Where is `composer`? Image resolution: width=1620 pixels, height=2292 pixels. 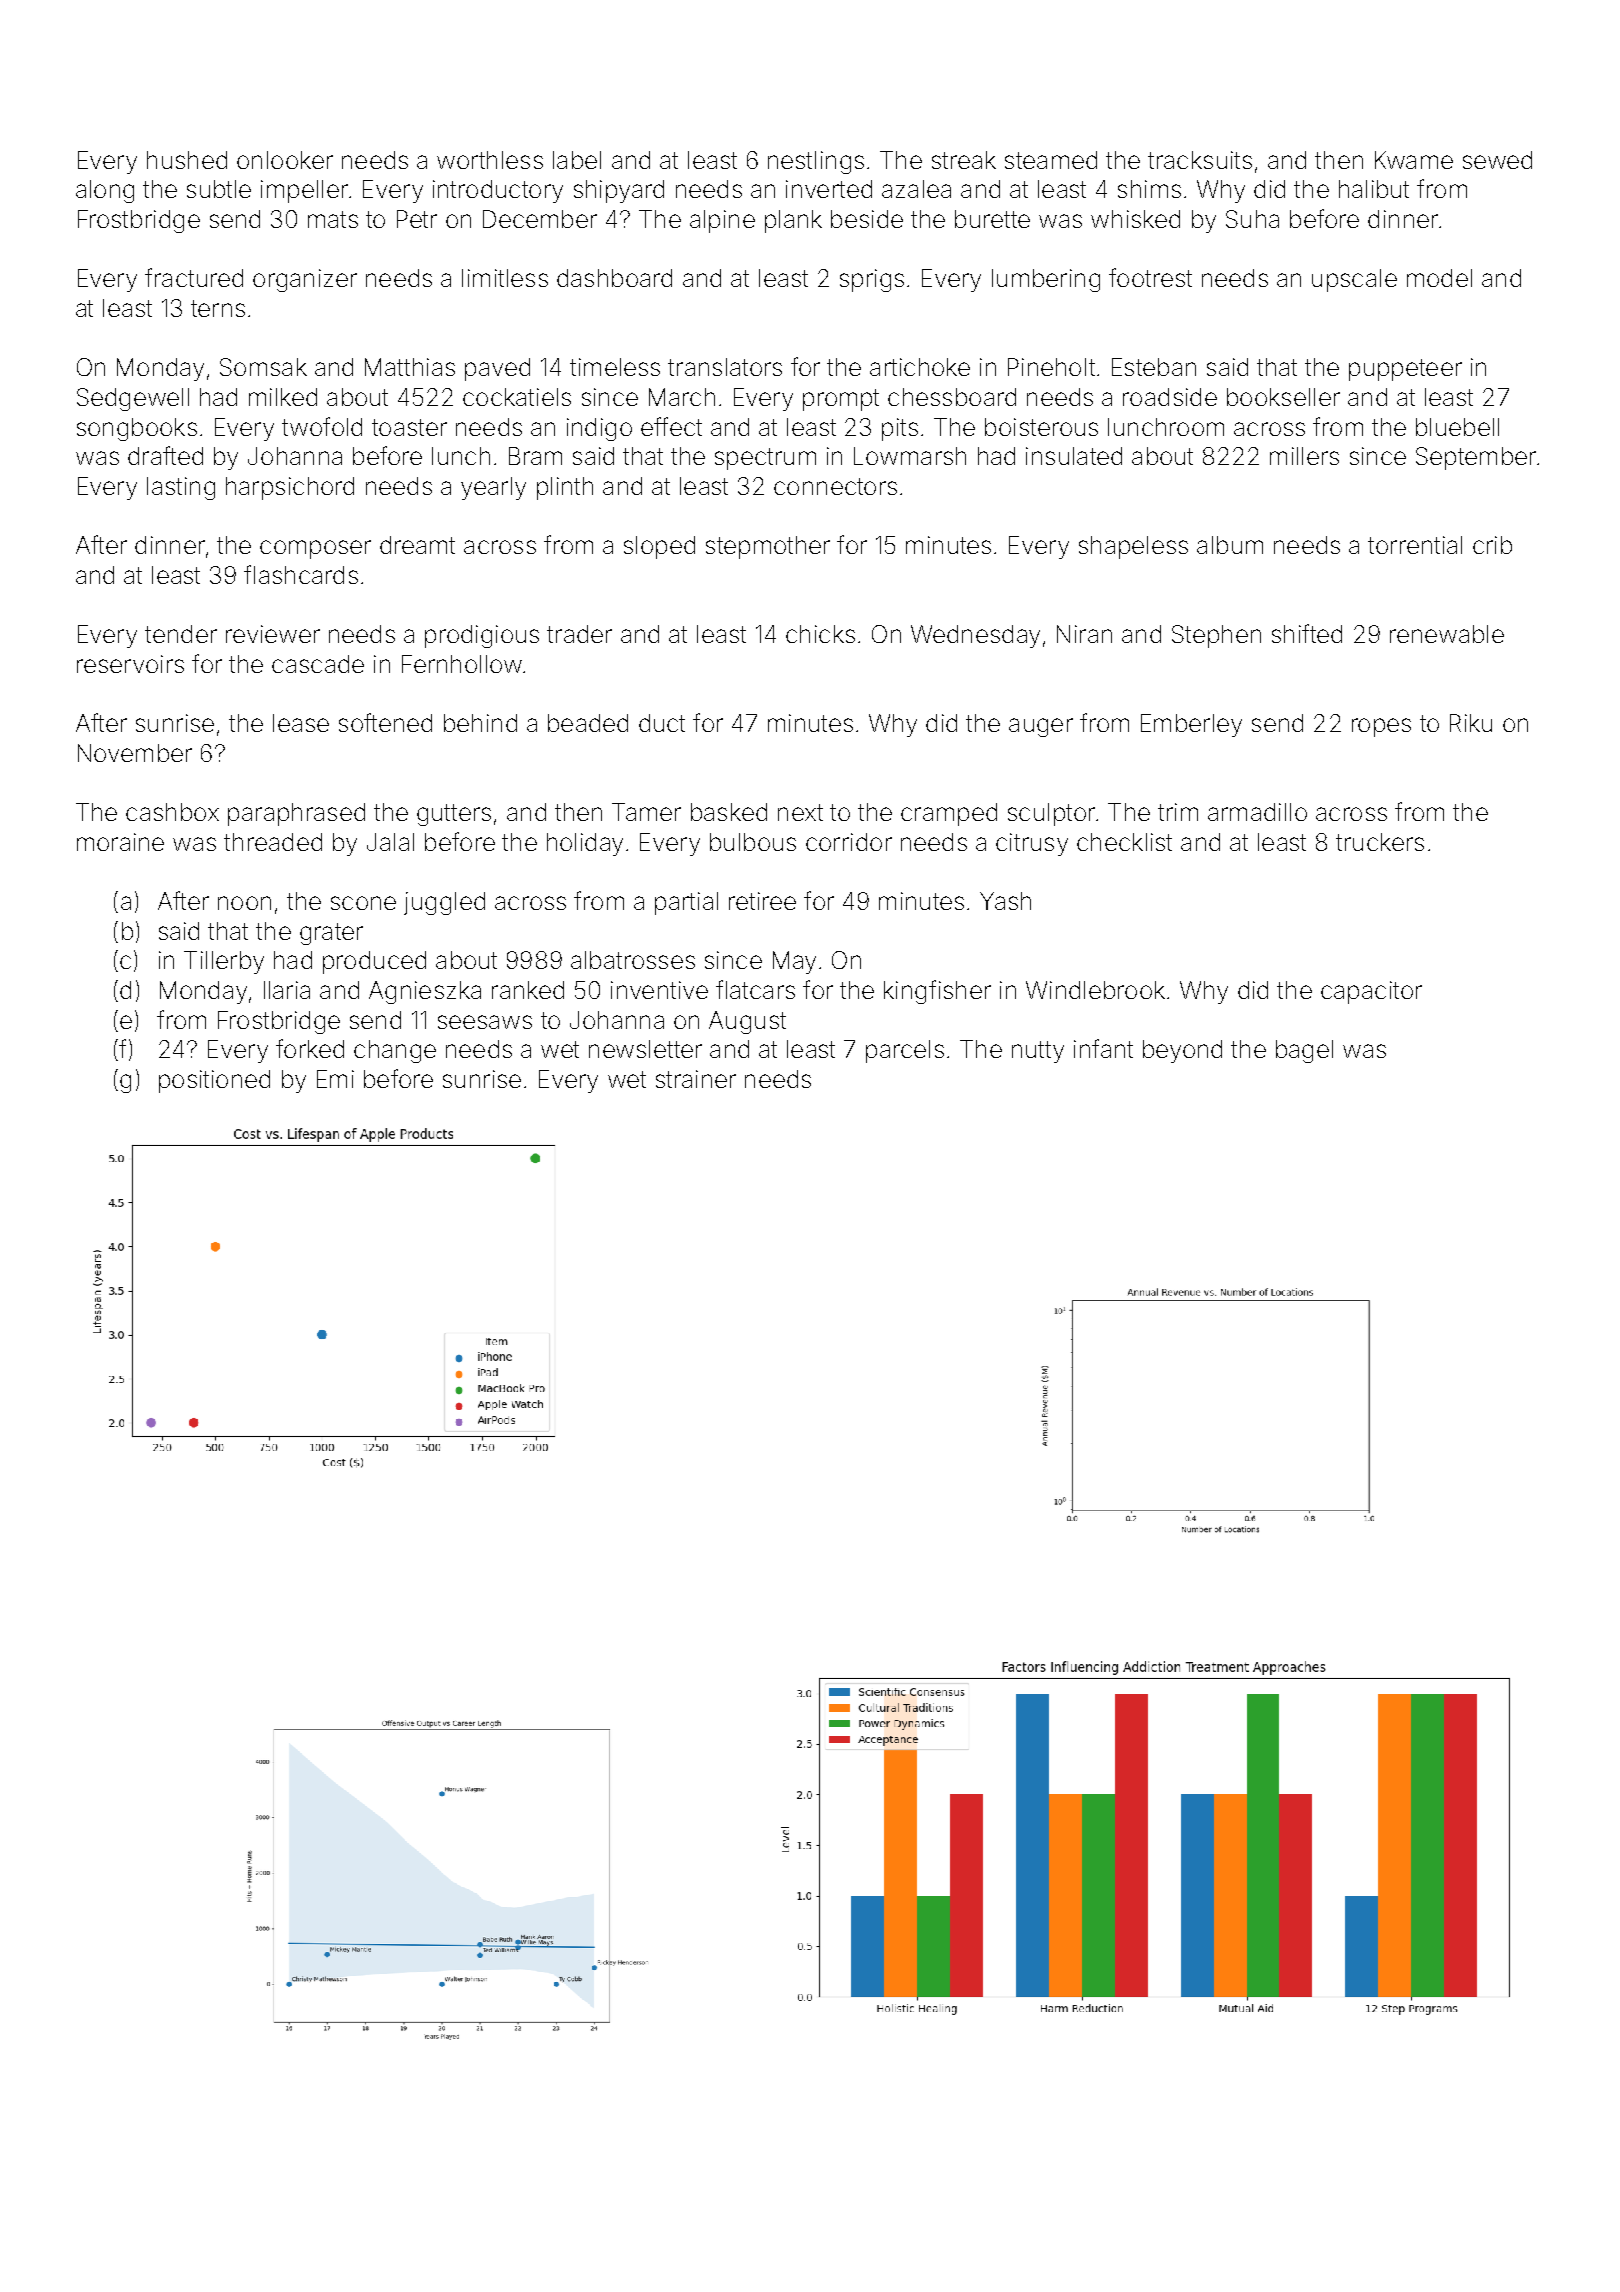 composer is located at coordinates (315, 549).
